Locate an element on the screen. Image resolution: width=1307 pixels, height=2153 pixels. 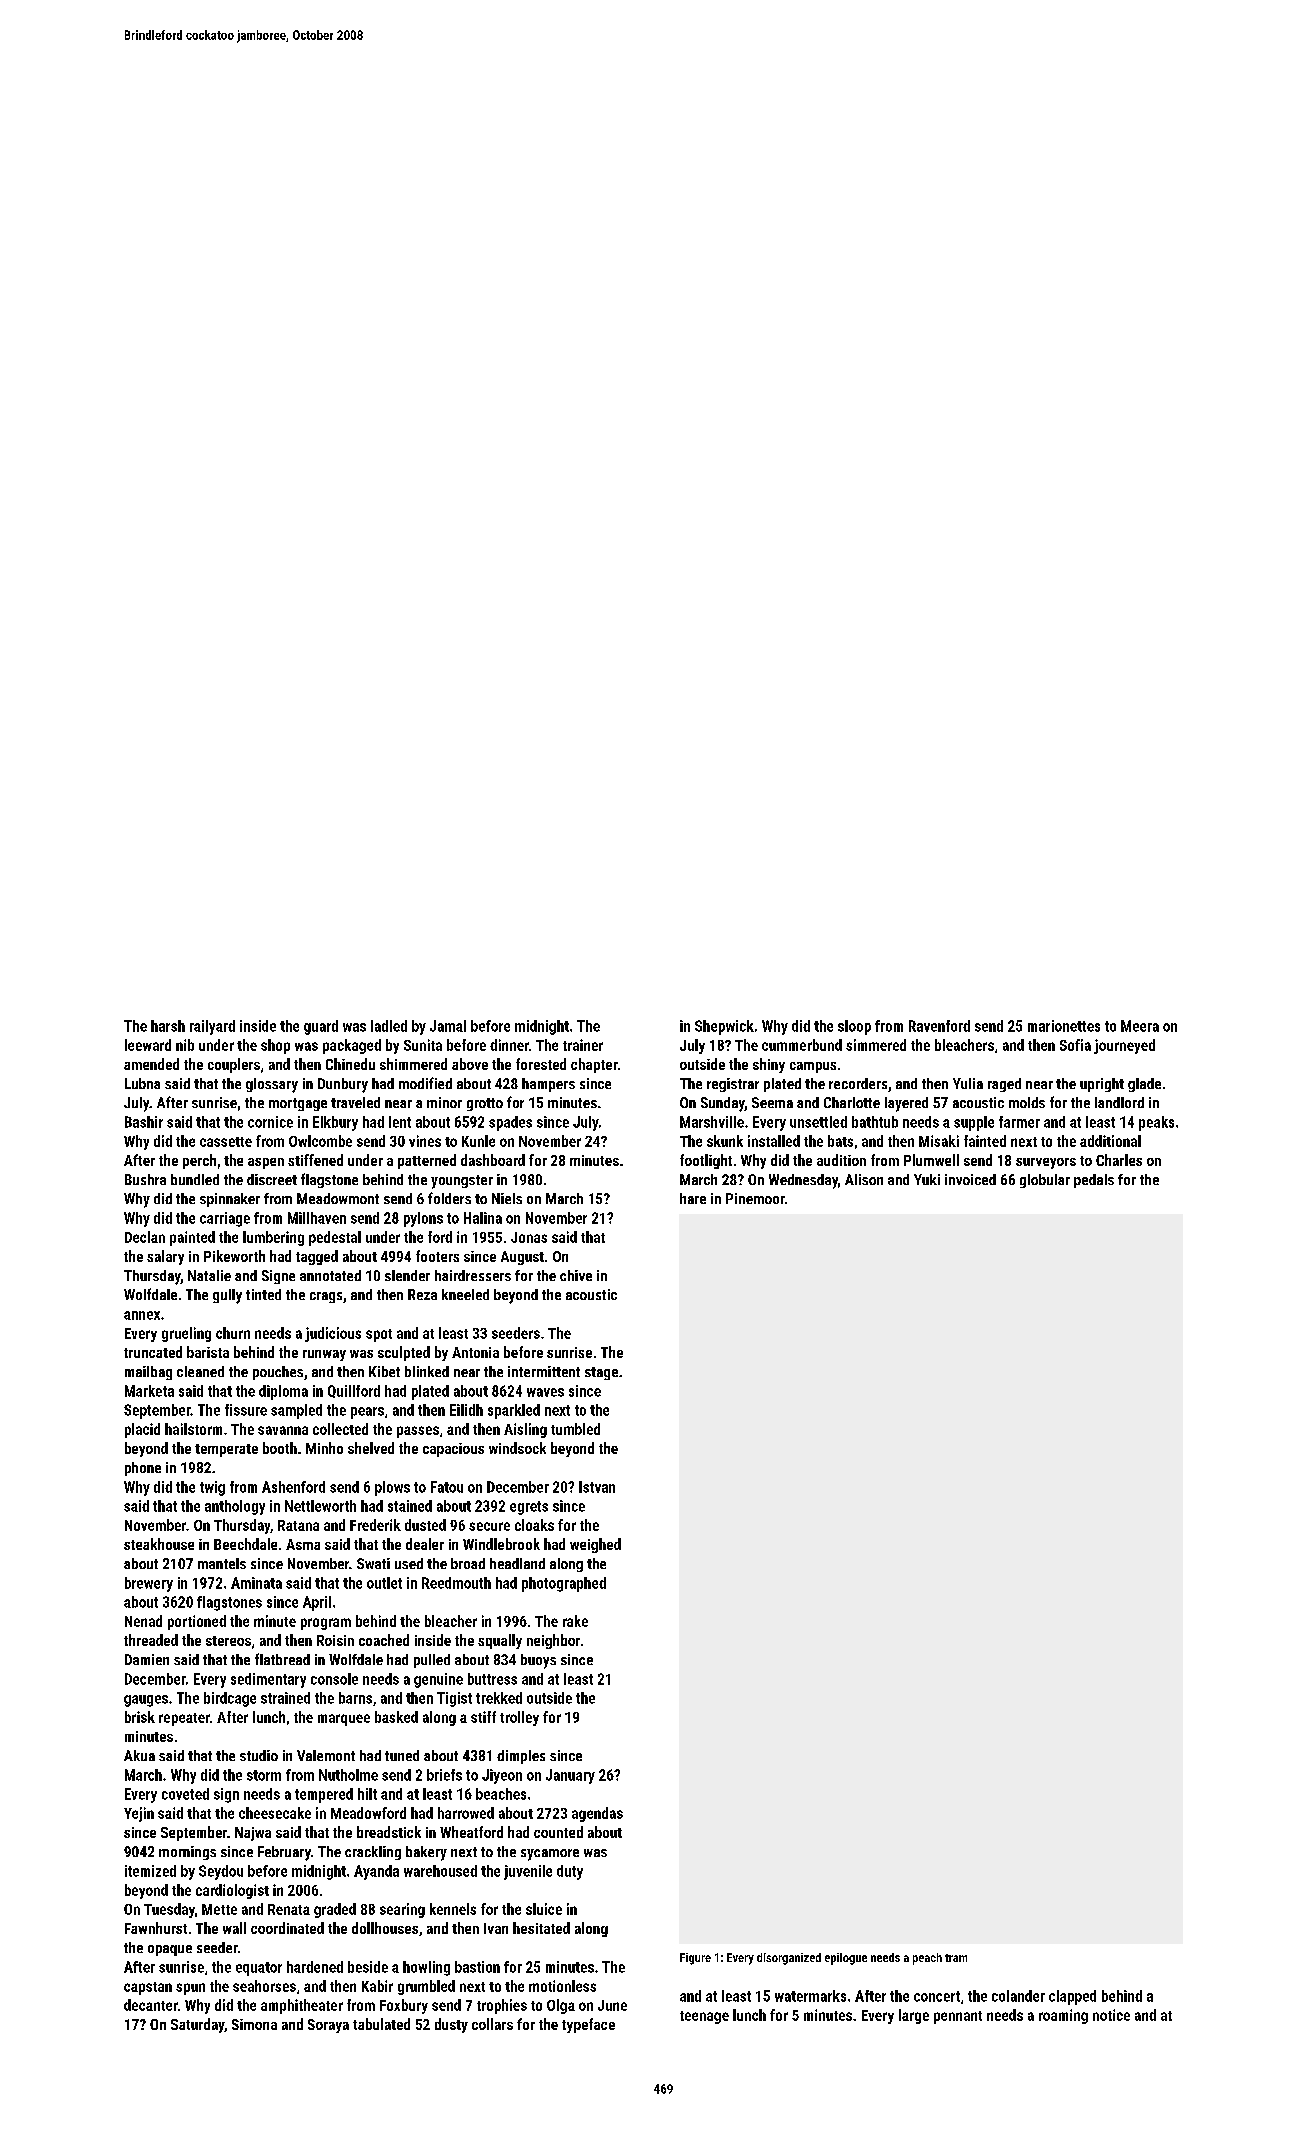
guard is located at coordinates (321, 1027).
